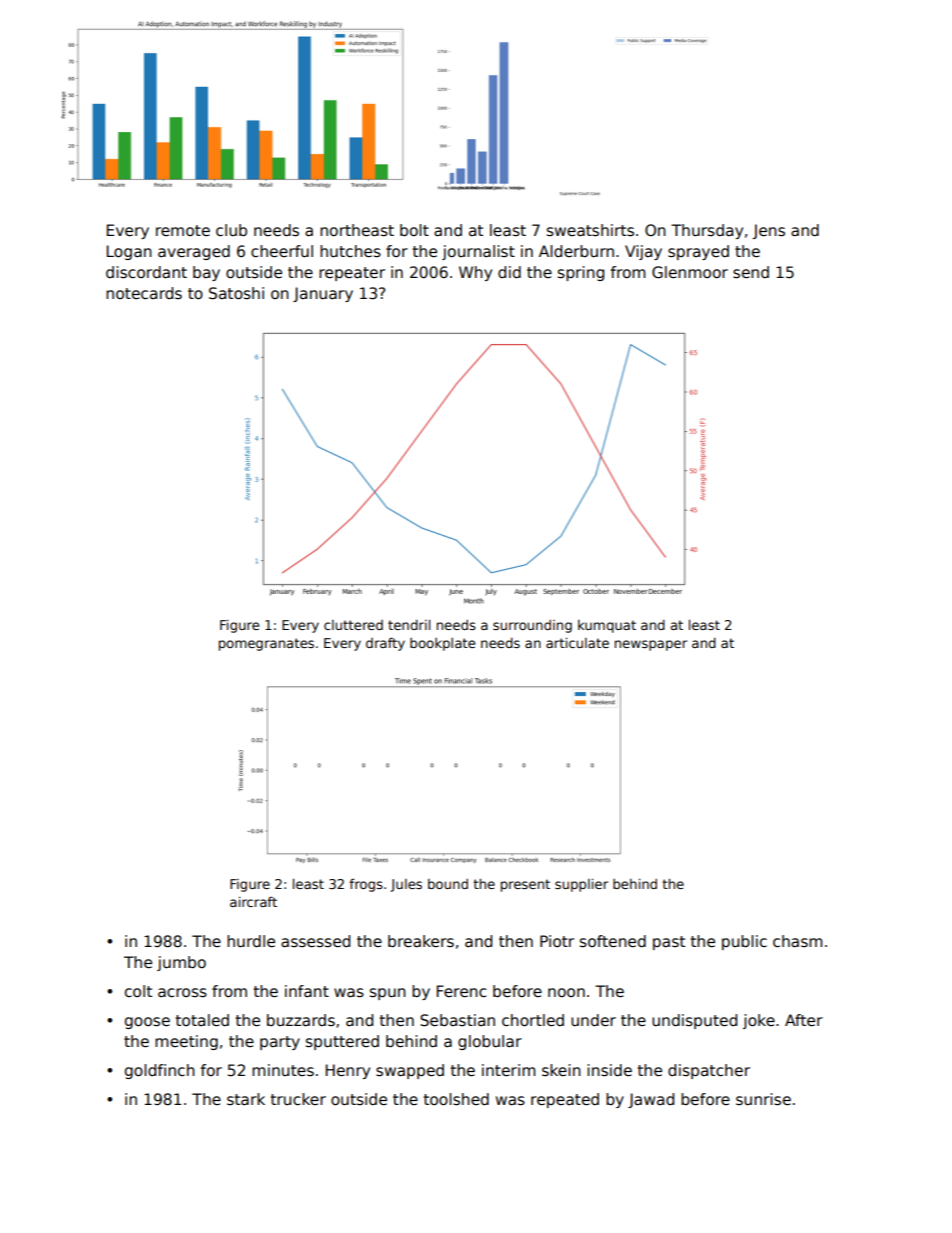 This document has width=952, height=1233. Describe the element at coordinates (769, 231) in the document. I see `Jens` at that location.
